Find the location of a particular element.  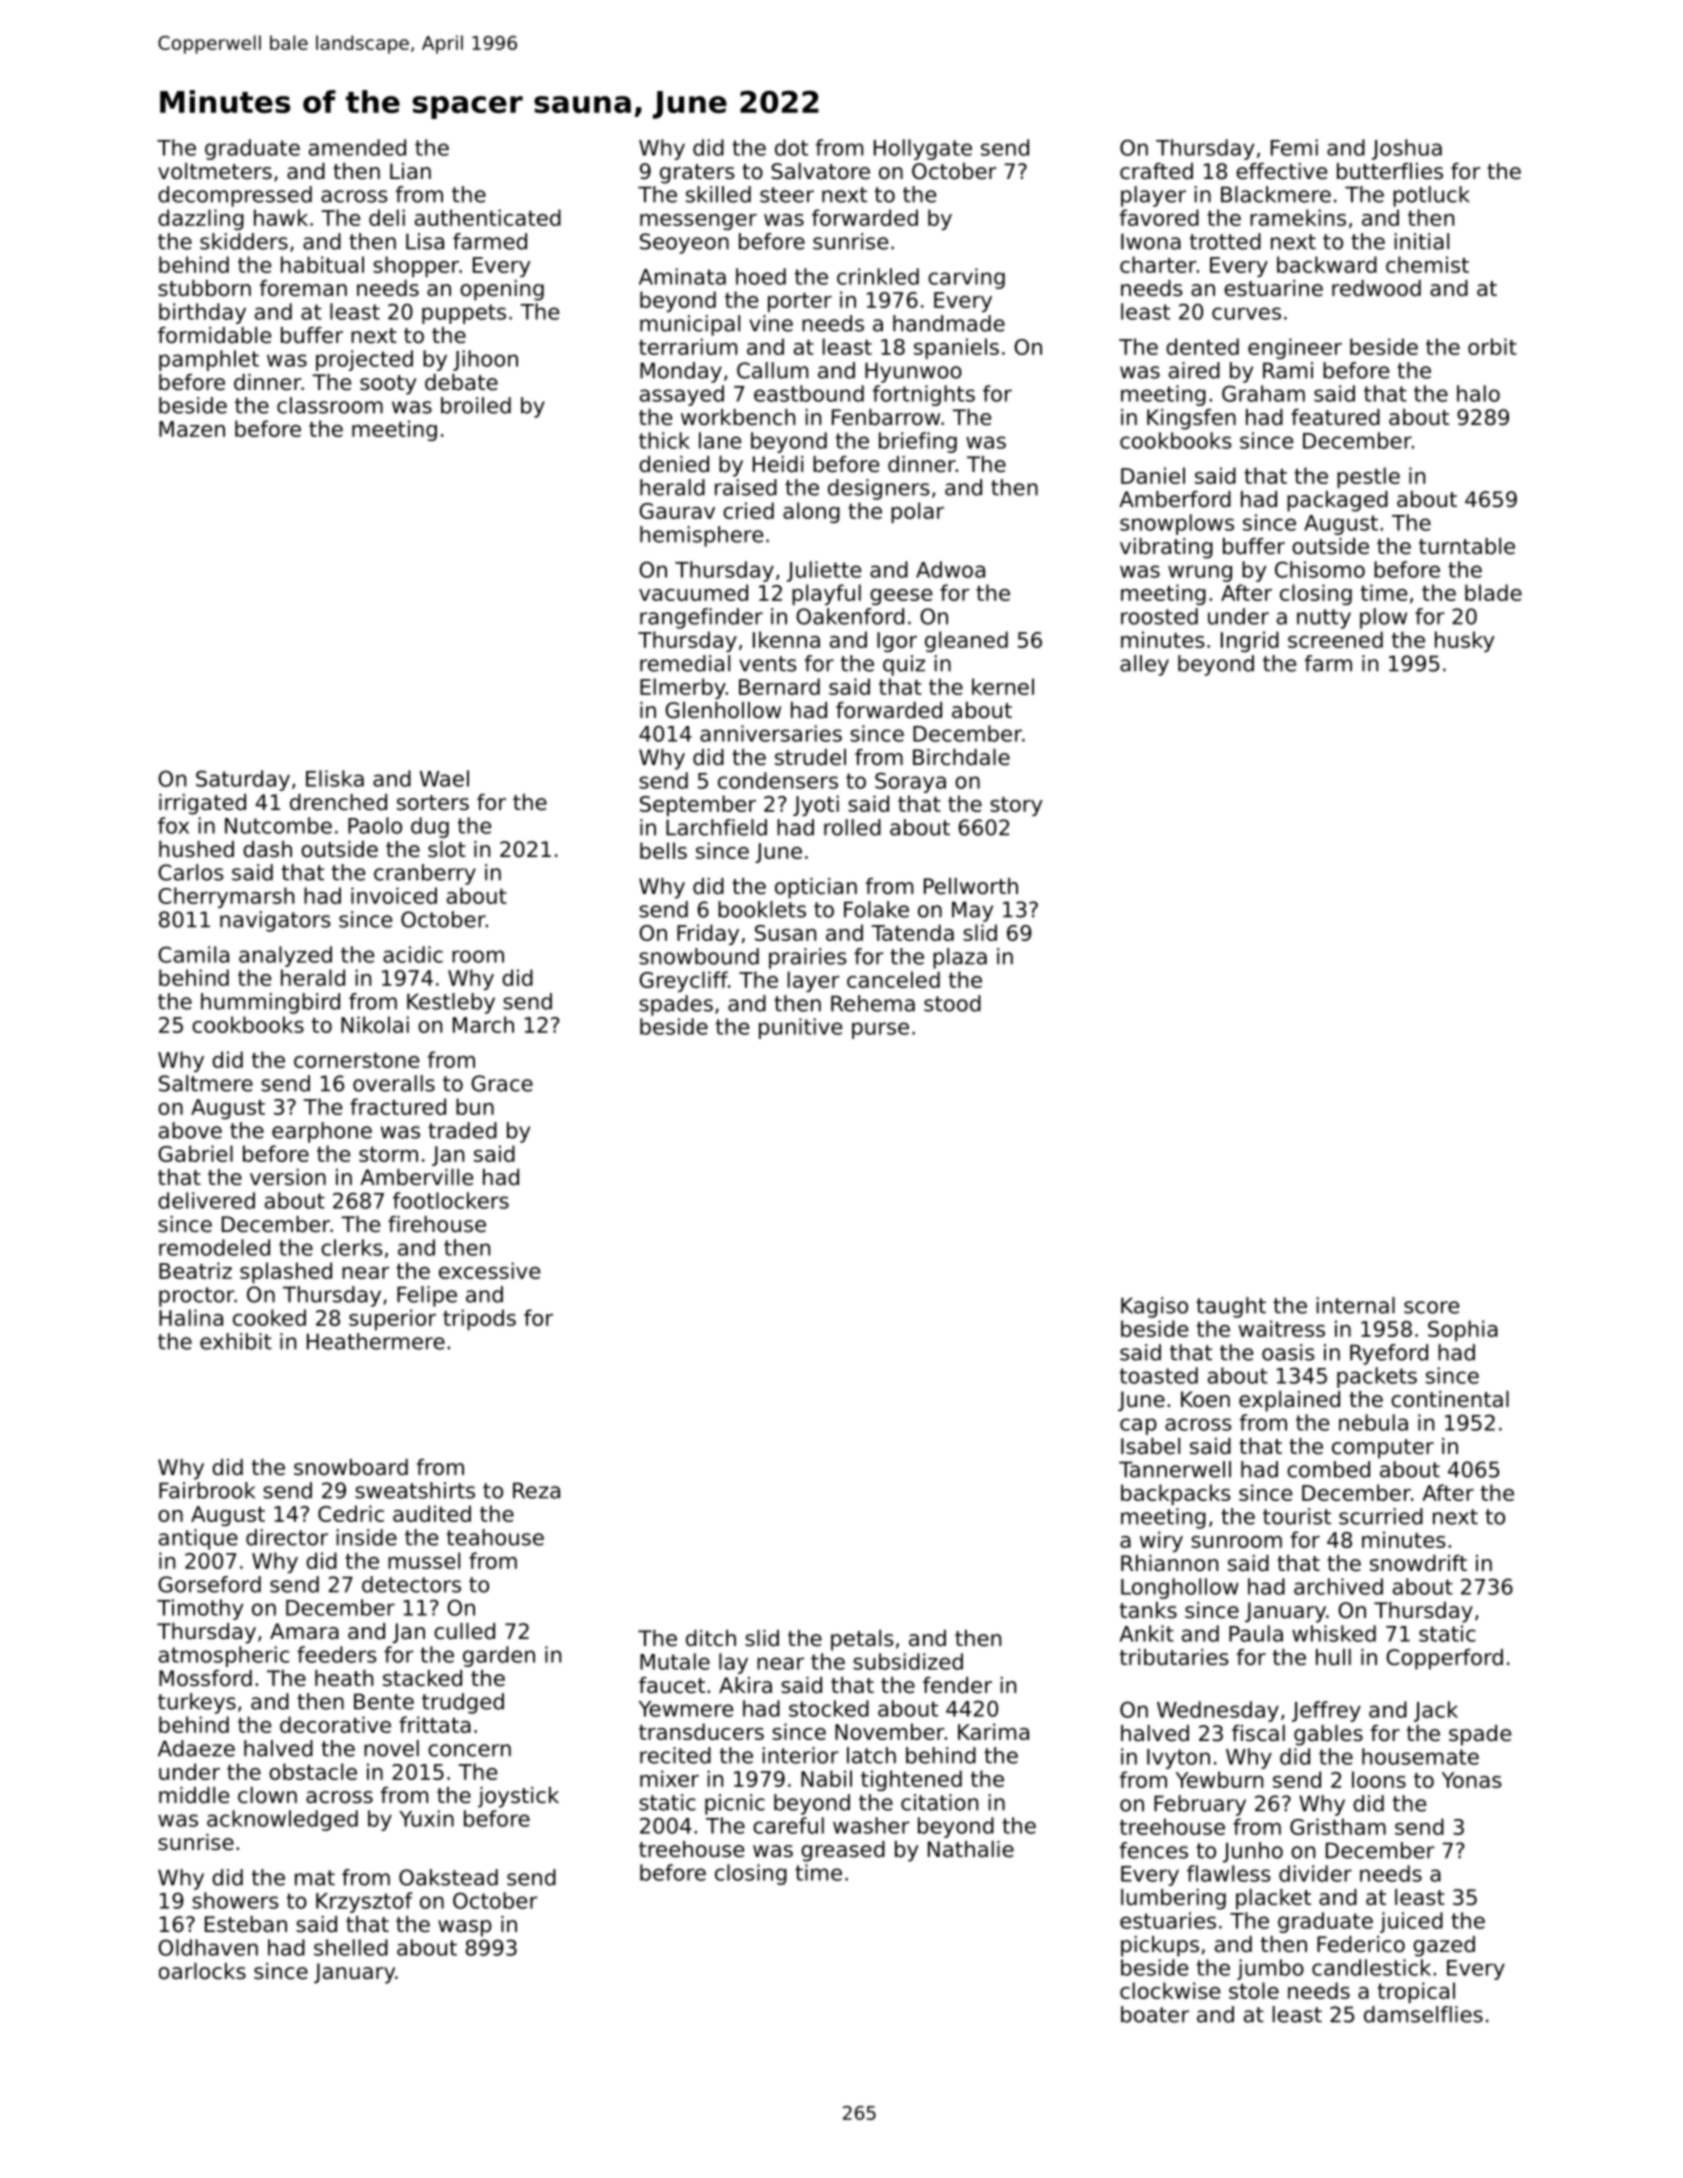

backward is located at coordinates (1327, 264).
